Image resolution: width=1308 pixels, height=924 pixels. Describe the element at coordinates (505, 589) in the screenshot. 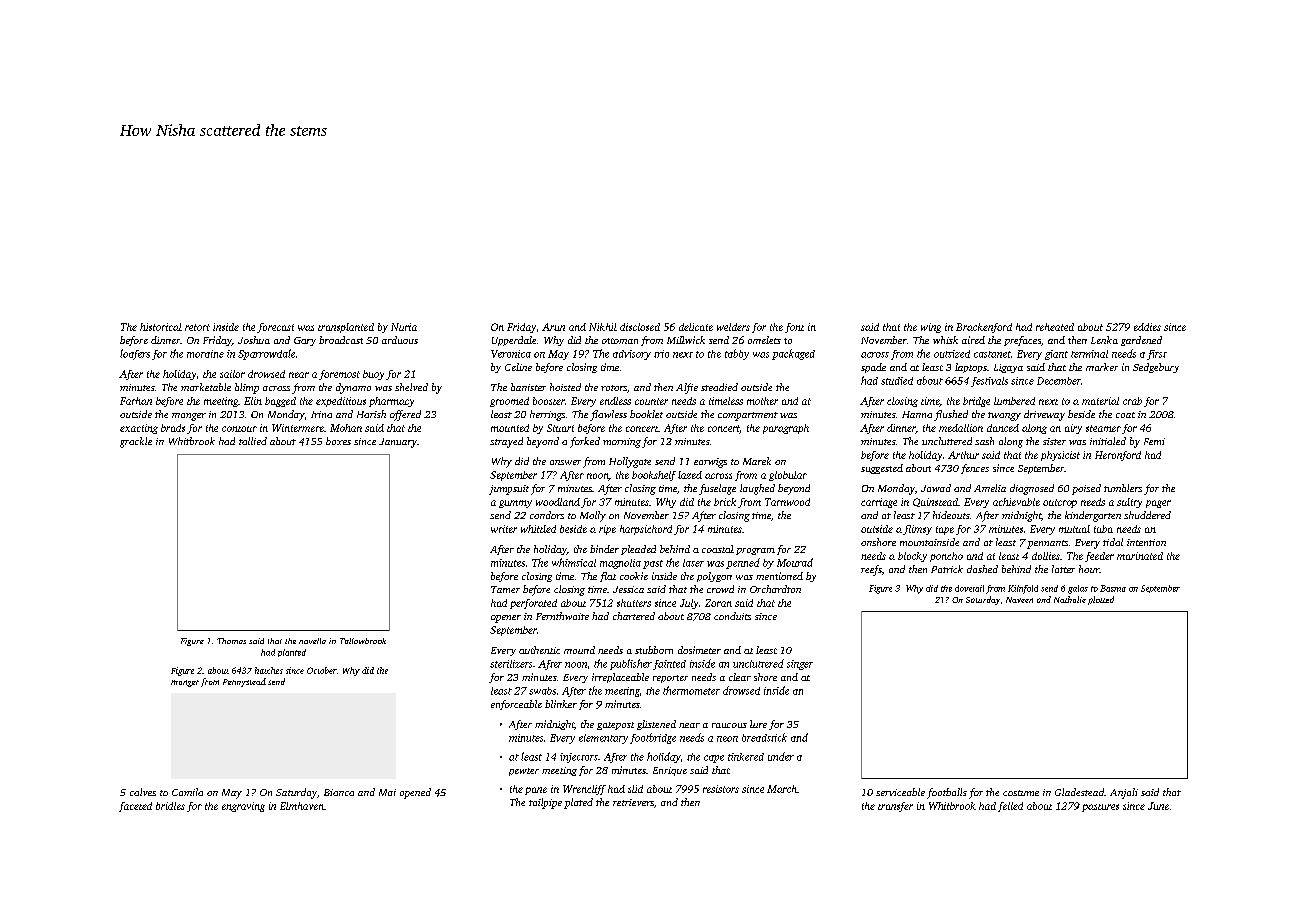

I see `Tamer` at that location.
